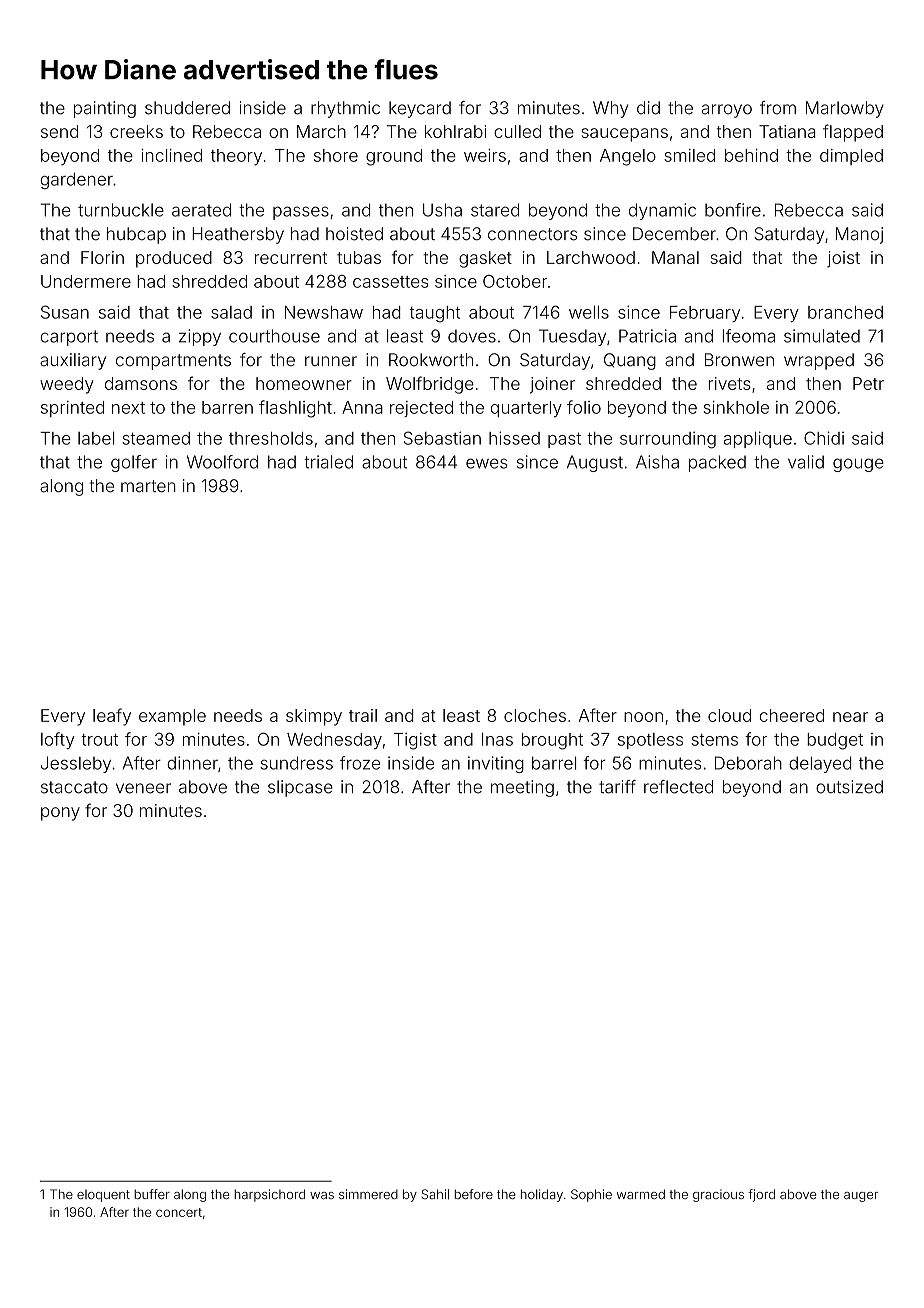 This image has height=1308, width=924. What do you see at coordinates (172, 717) in the image?
I see `example` at bounding box center [172, 717].
